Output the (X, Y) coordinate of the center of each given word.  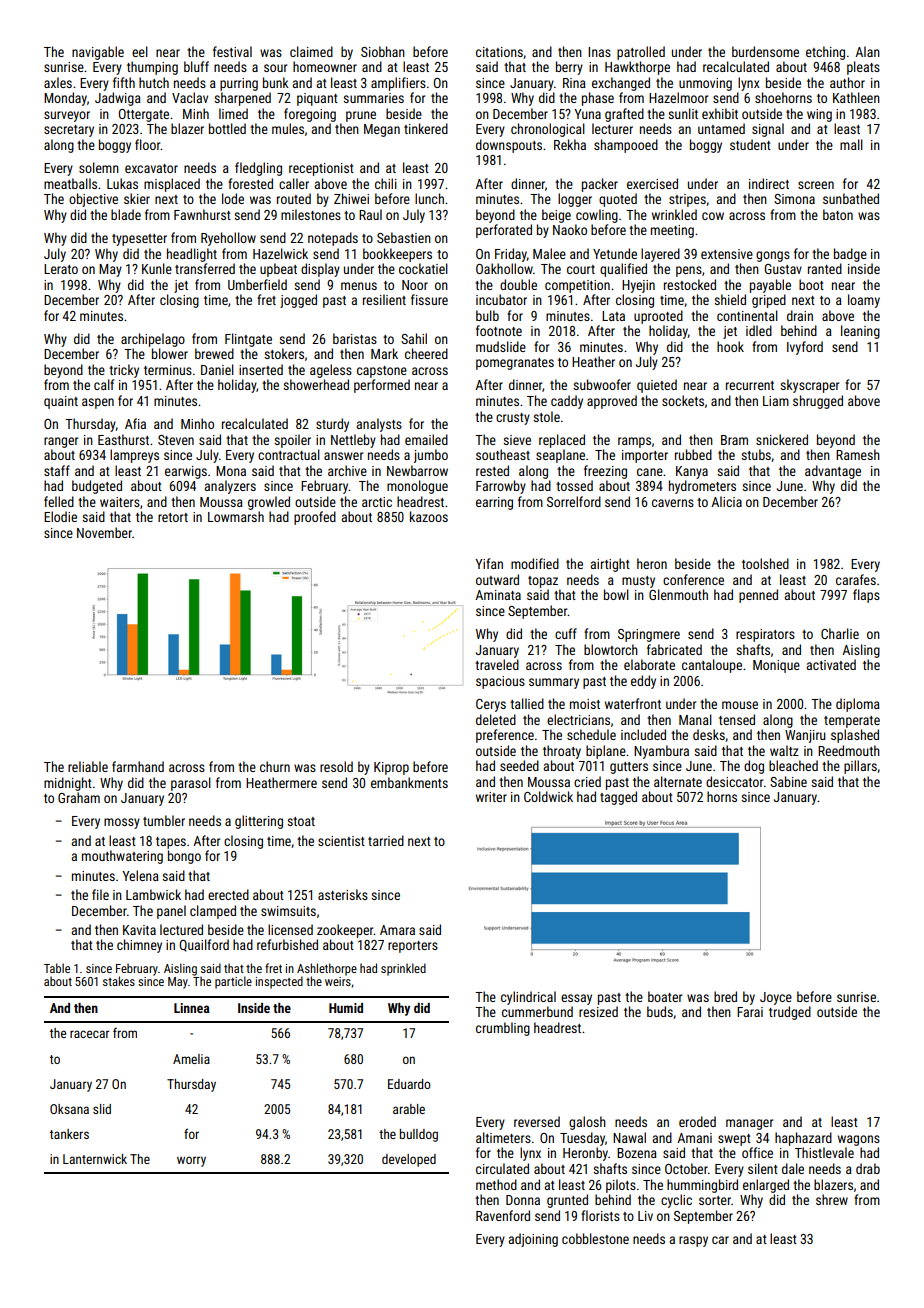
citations (499, 52)
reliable (88, 766)
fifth (124, 82)
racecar (89, 1034)
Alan (867, 51)
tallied (527, 703)
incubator (501, 299)
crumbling (503, 1029)
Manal (695, 719)
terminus (168, 370)
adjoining (533, 1240)
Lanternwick (95, 1159)
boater (665, 996)
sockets (683, 400)
